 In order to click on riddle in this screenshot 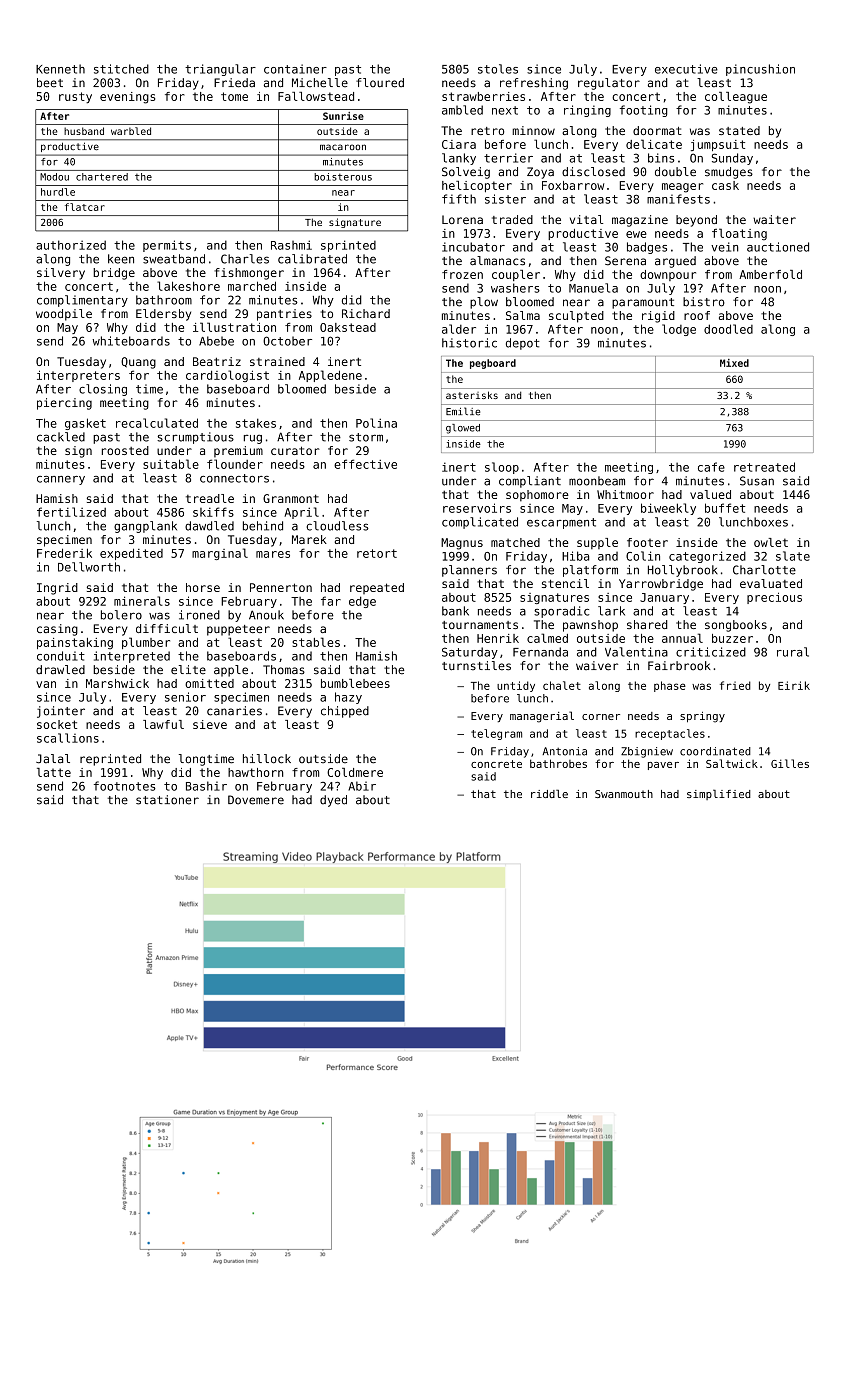, I will do `click(549, 794)`.
